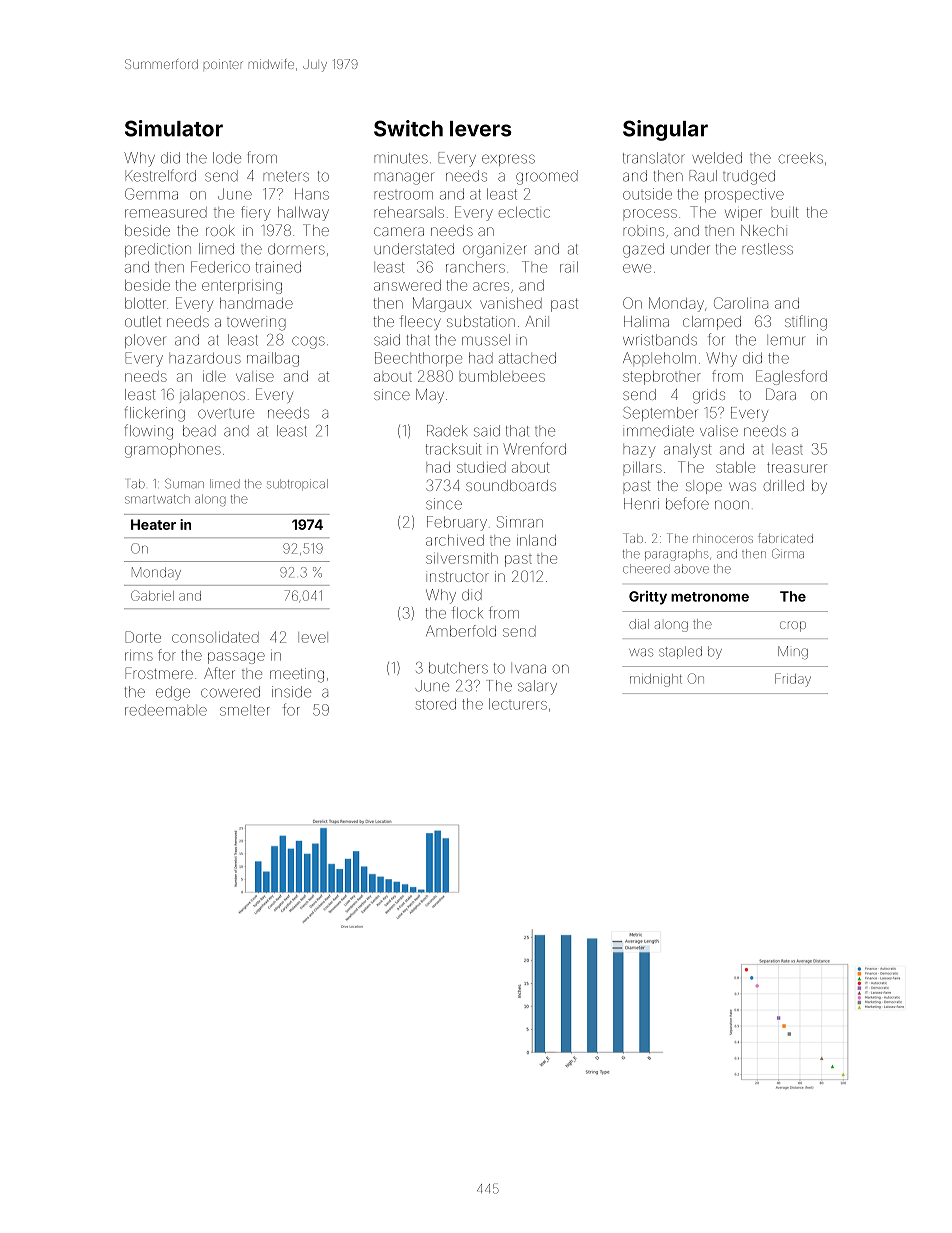  I want to click on dial, so click(639, 624).
